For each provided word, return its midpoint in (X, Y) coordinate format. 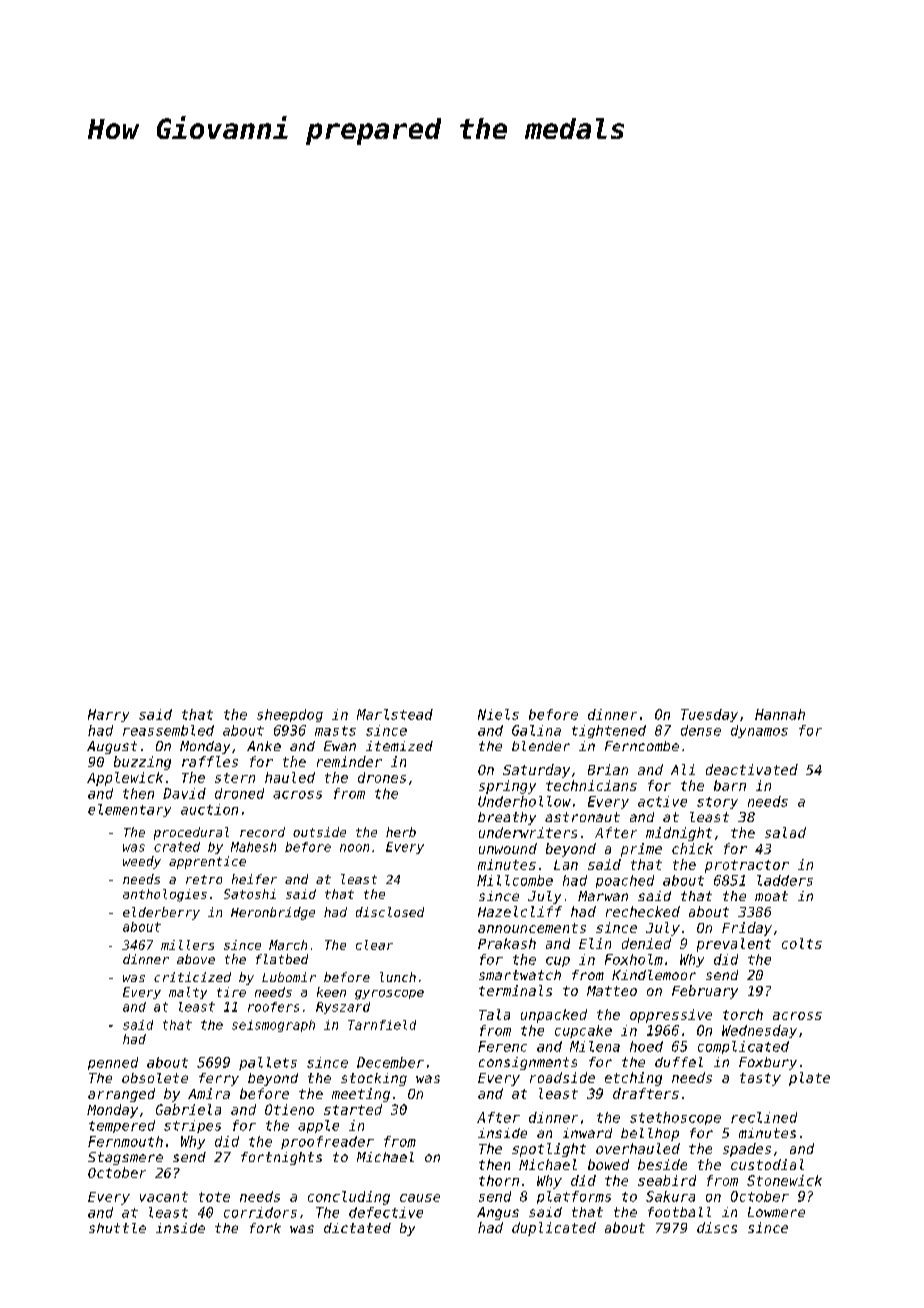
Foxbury (768, 1063)
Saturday (536, 771)
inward (587, 1133)
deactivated (752, 769)
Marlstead (395, 714)
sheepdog (290, 715)
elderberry (161, 913)
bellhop (650, 1134)
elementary (129, 810)
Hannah (780, 714)
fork (265, 1228)
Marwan (603, 896)
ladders (785, 880)
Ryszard (343, 1008)
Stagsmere (125, 1158)
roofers (273, 1007)
